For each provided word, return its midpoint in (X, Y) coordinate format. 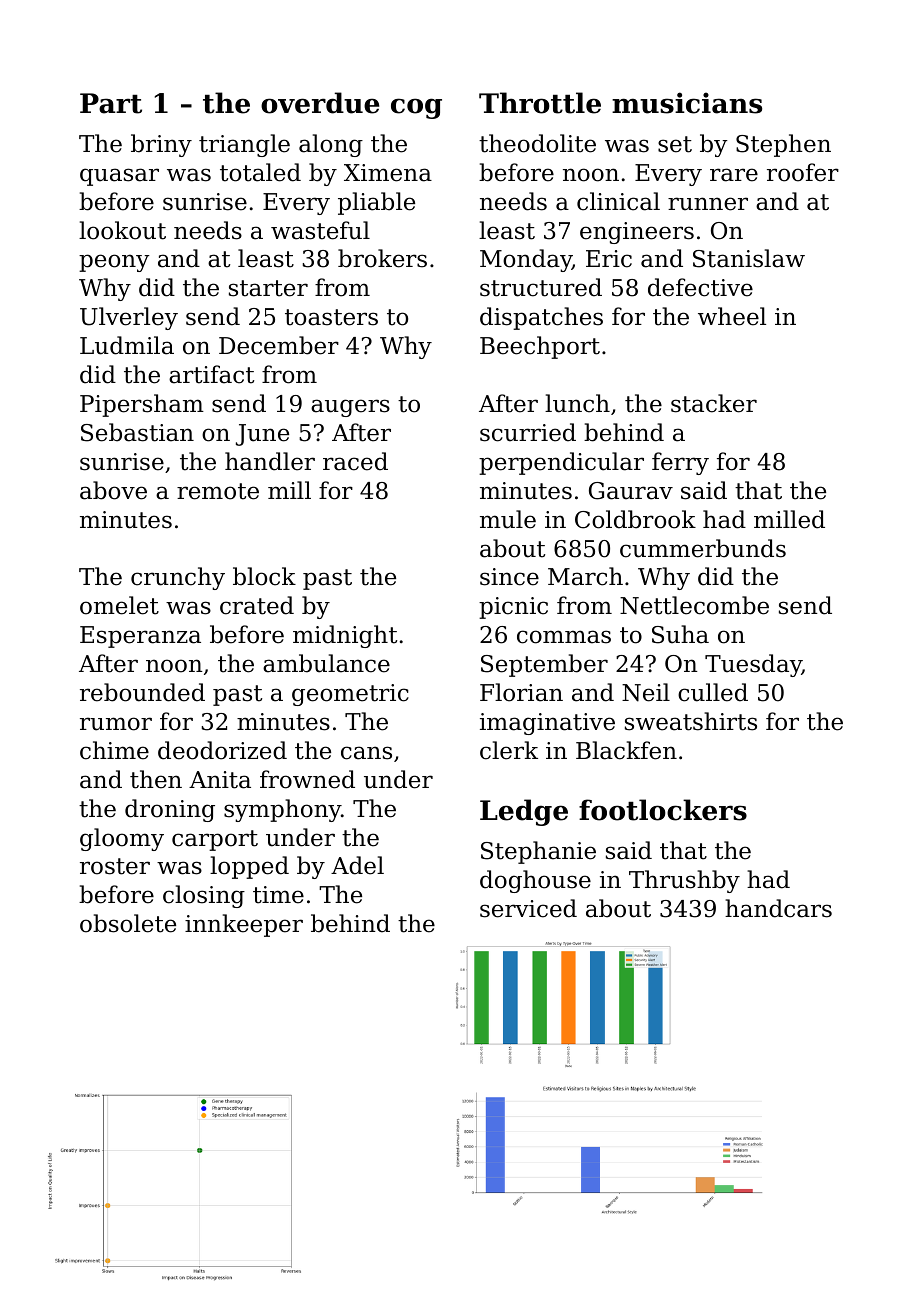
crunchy (178, 578)
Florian (521, 692)
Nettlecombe (694, 605)
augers (350, 408)
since (509, 577)
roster (115, 866)
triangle (244, 145)
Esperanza (140, 637)
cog (416, 108)
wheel (732, 316)
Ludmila (127, 345)
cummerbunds (703, 548)
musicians (687, 103)
